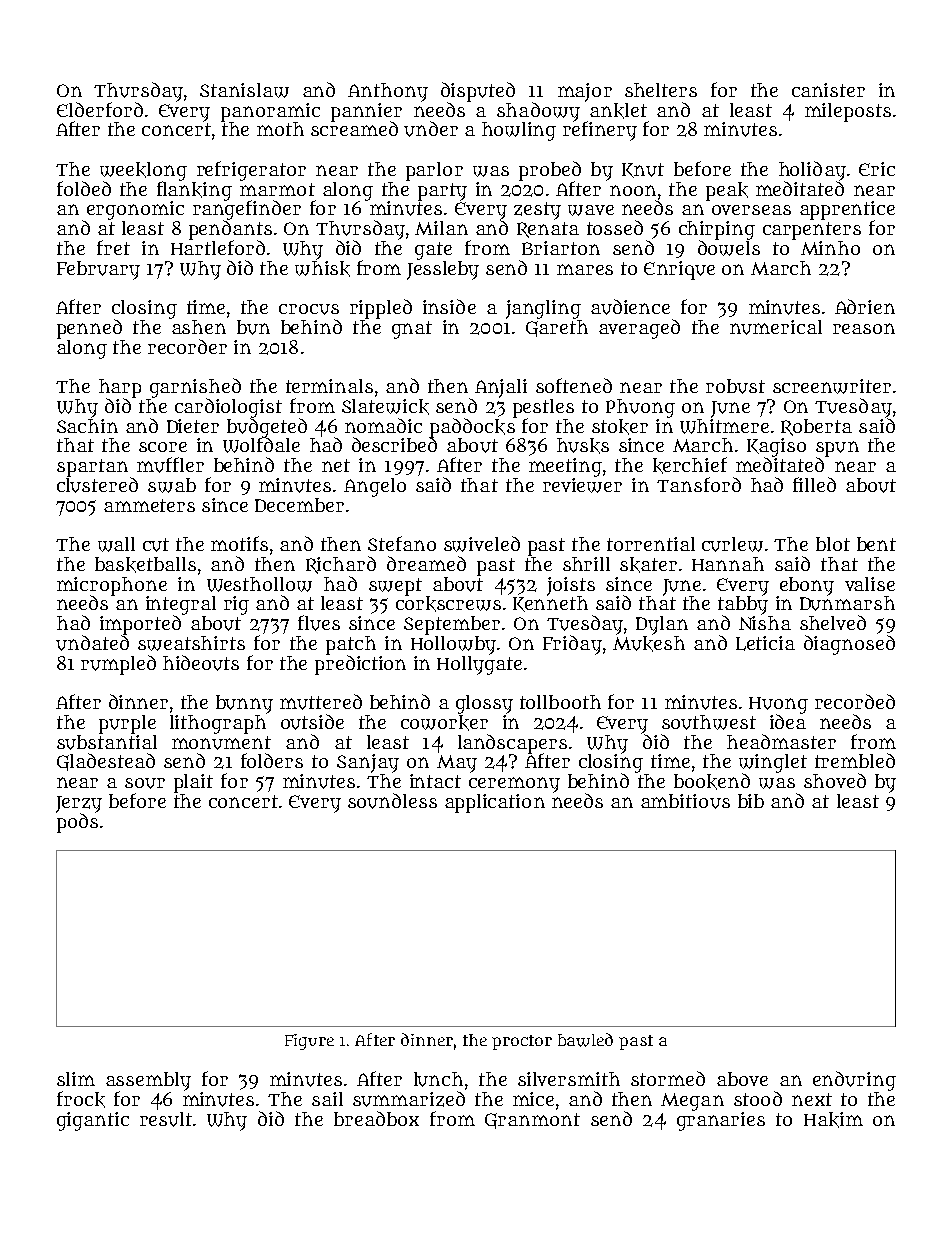 Image resolution: width=952 pixels, height=1233 pixels. I want to click on ebony, so click(807, 586).
